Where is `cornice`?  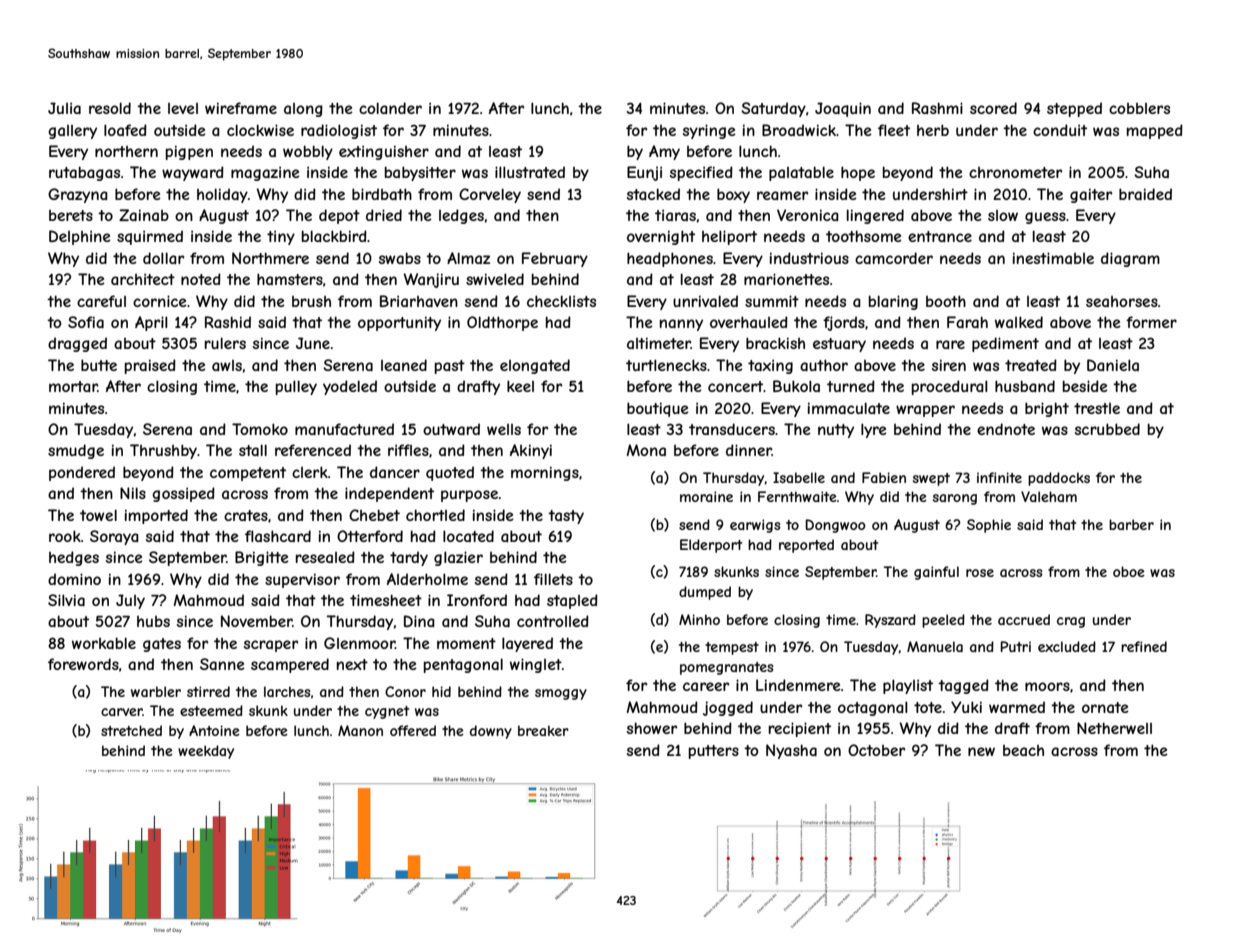
cornice is located at coordinates (160, 301).
